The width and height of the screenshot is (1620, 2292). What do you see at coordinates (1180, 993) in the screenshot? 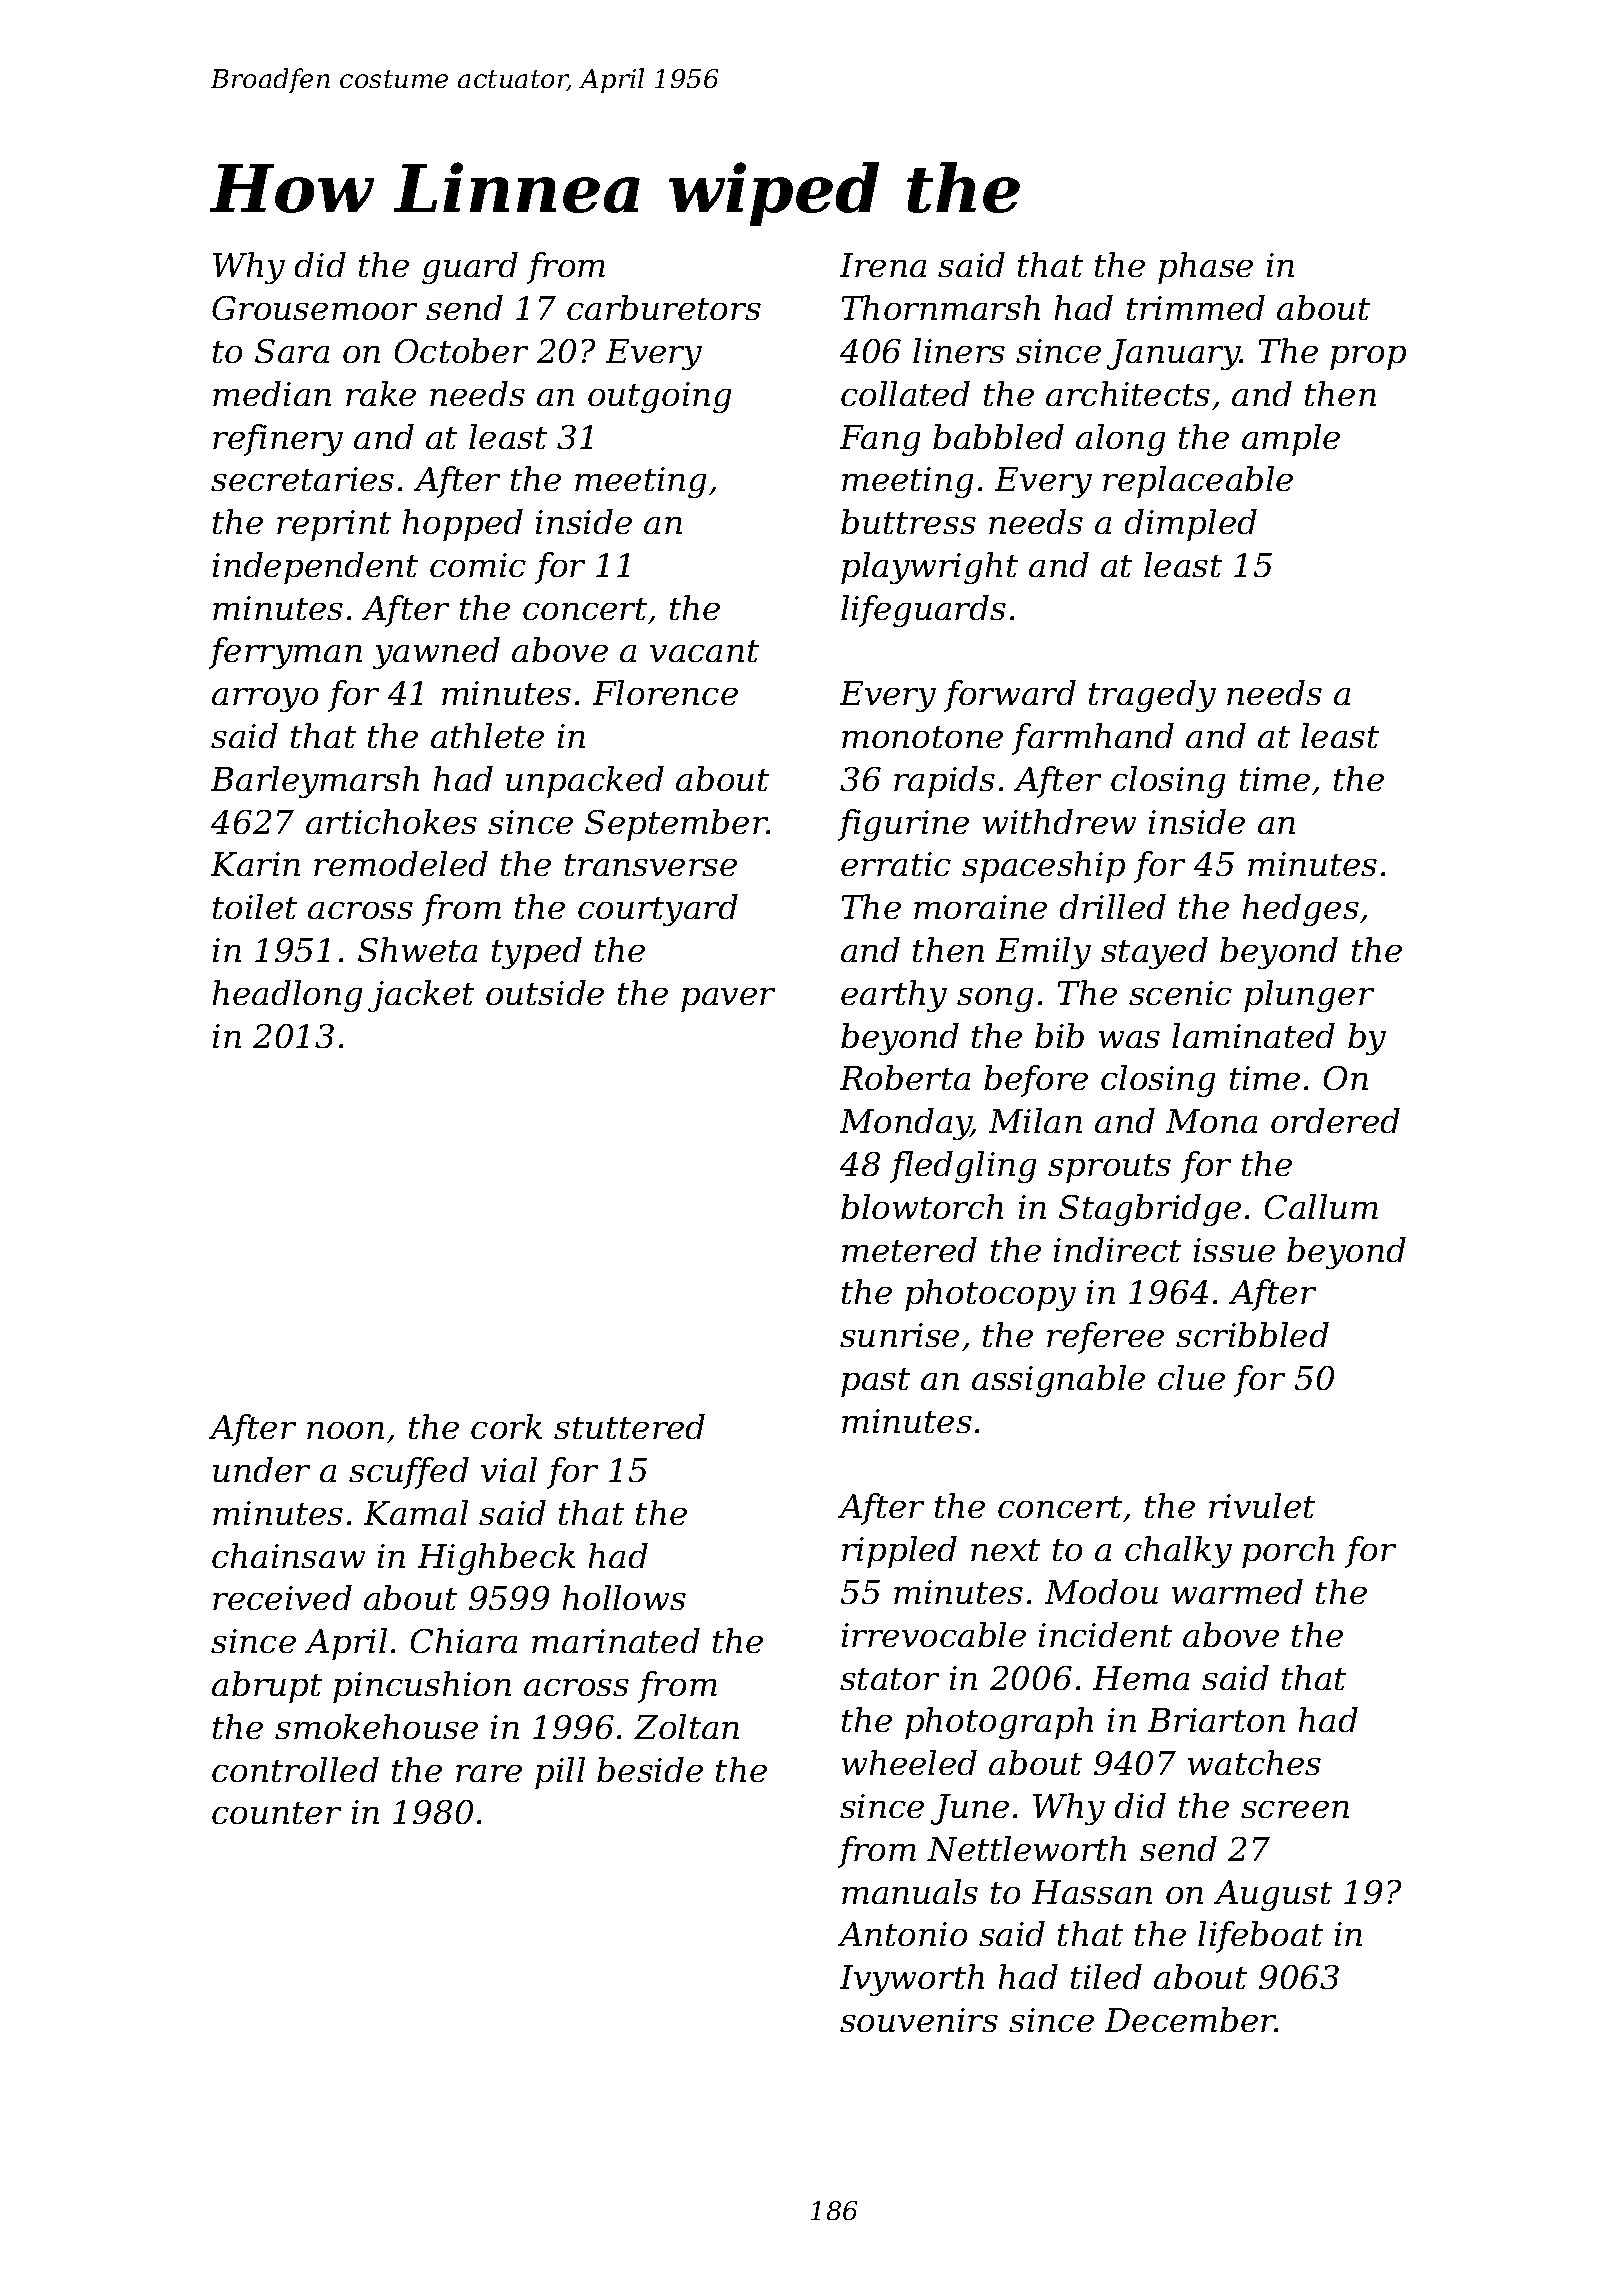
I see `scenic` at bounding box center [1180, 993].
